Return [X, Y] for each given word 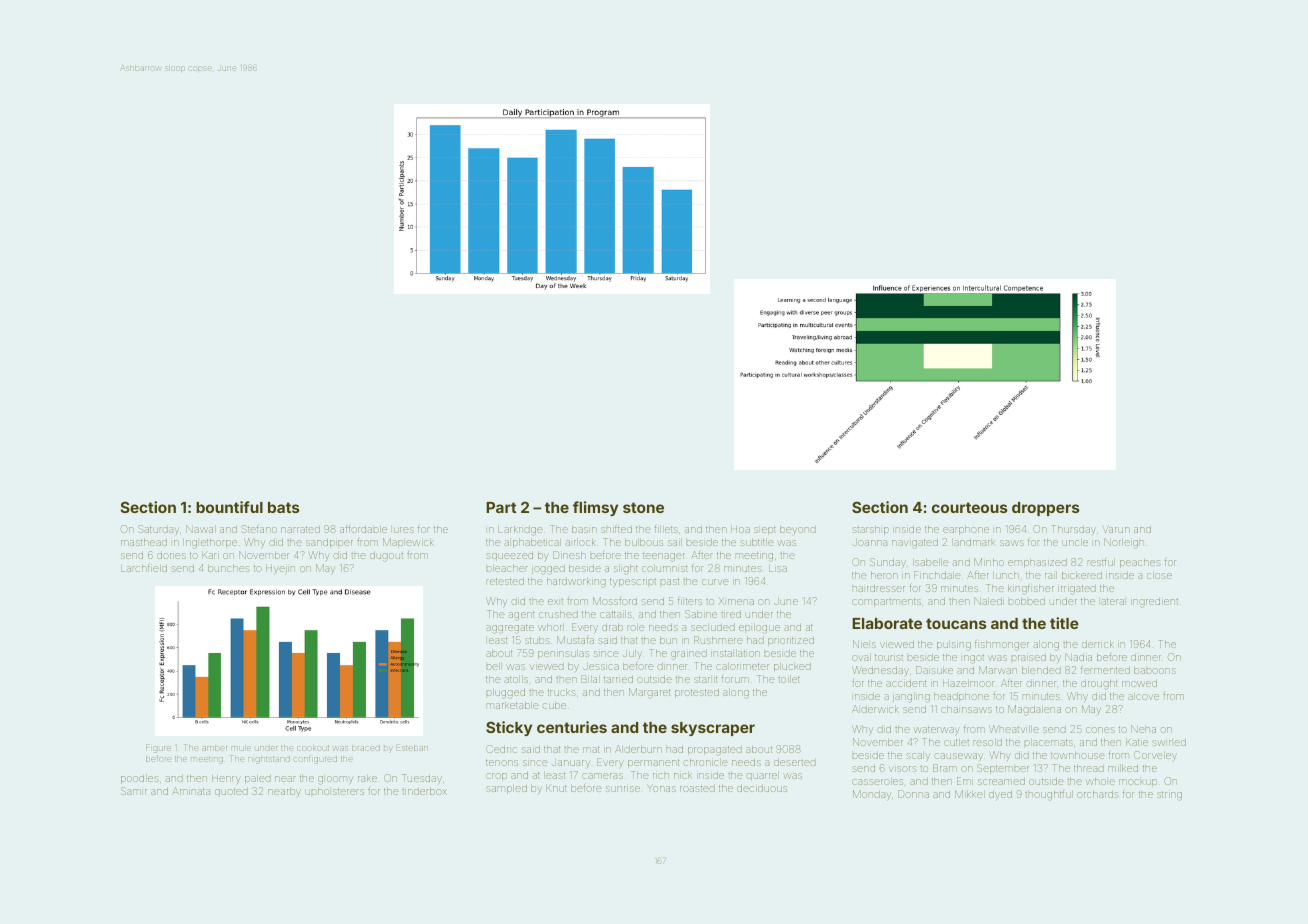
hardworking [576, 582]
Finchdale [937, 575]
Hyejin [280, 569]
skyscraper [713, 729]
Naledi [989, 601]
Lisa [778, 568]
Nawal [201, 529]
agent [522, 616]
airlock [581, 542]
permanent [653, 763]
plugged [506, 694]
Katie [1137, 742]
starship [870, 530]
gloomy [335, 780]
